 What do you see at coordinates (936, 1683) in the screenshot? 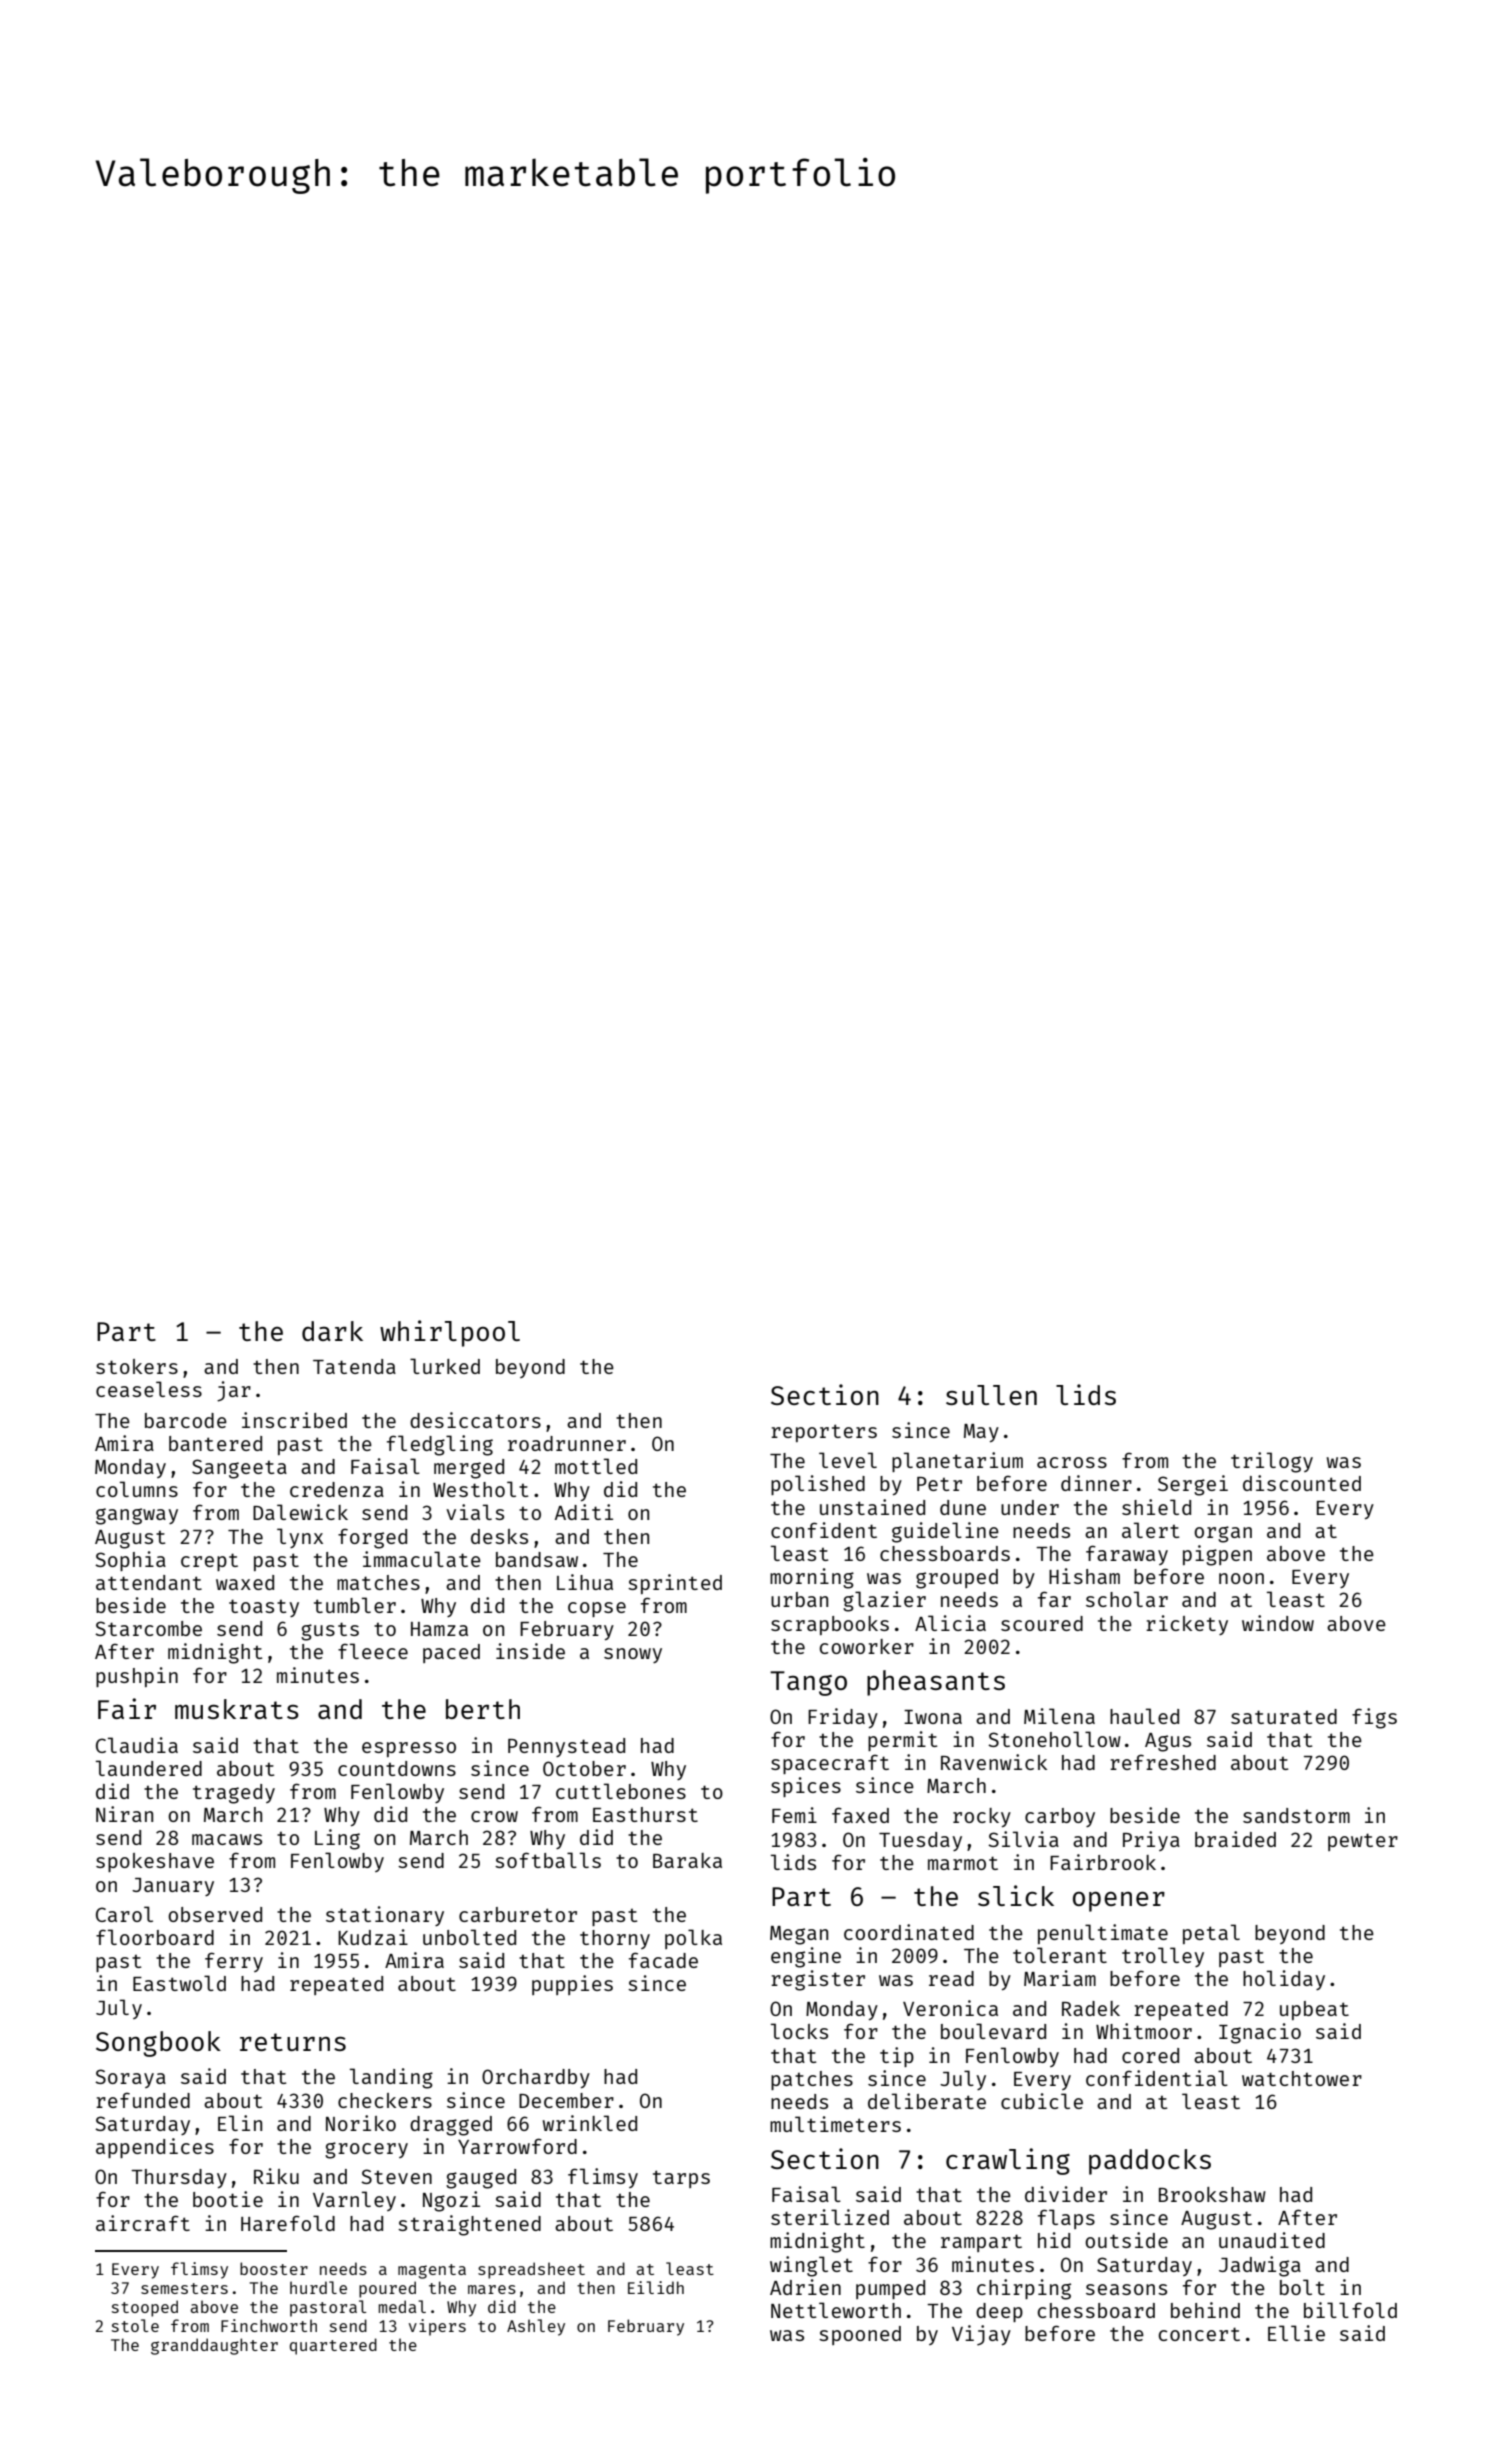
I see `pheasants` at bounding box center [936, 1683].
